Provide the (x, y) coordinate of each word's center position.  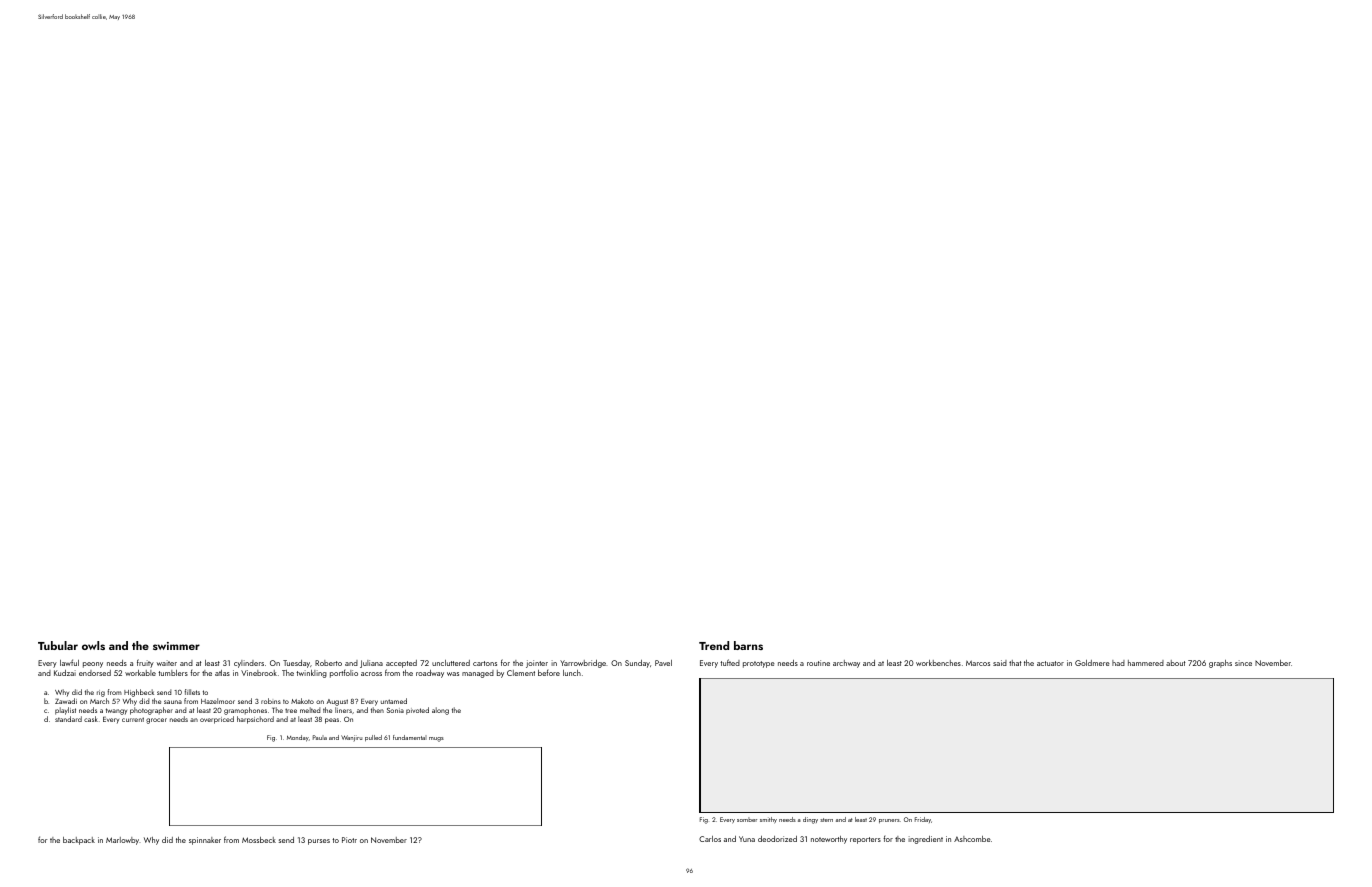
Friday (923, 820)
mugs (436, 739)
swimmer (176, 646)
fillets (192, 692)
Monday (298, 738)
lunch (572, 673)
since (1243, 663)
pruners (889, 821)
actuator (1050, 663)
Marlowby (122, 841)
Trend (714, 645)
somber (747, 819)
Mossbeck (259, 840)
